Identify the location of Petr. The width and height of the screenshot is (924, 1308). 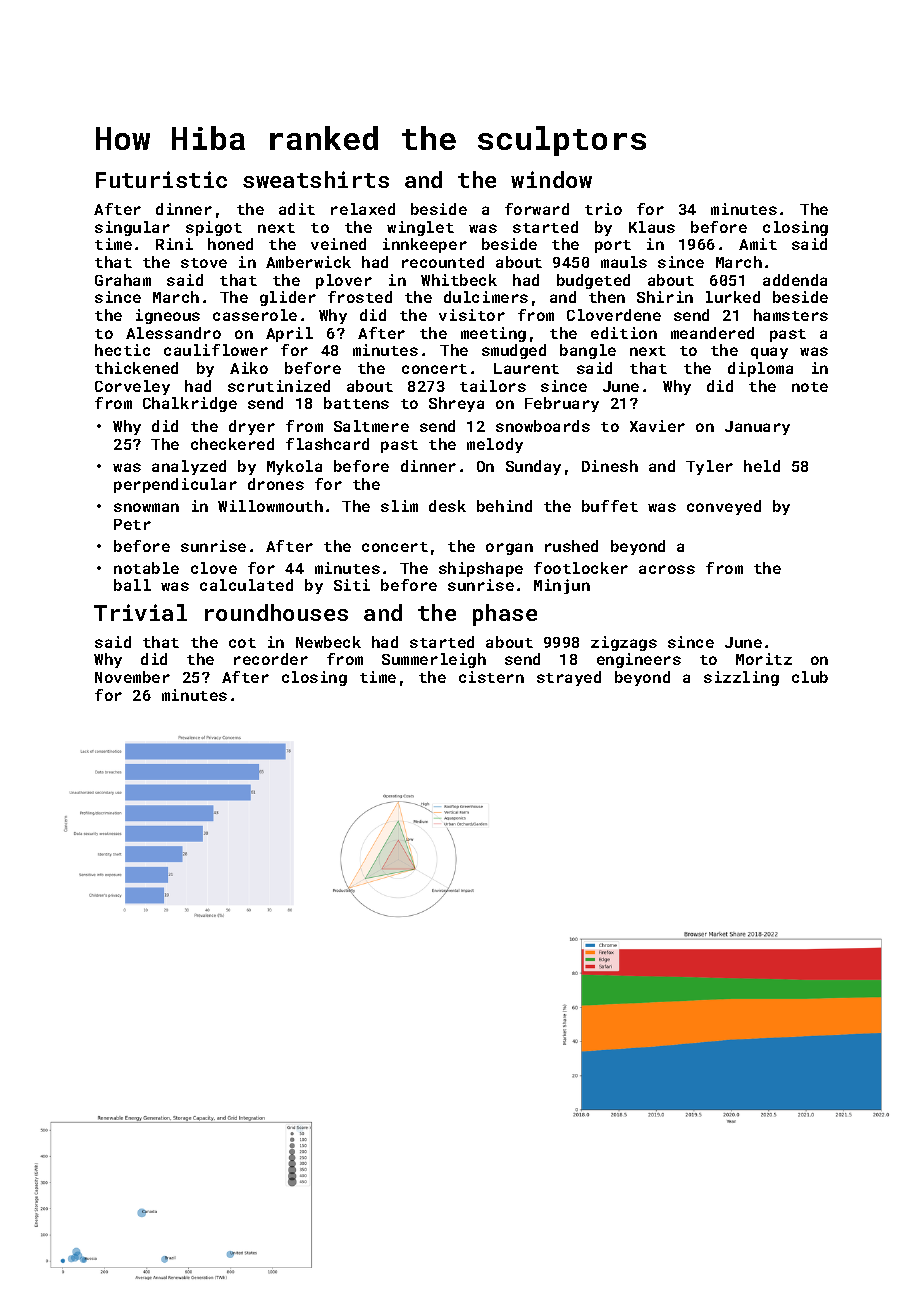
(132, 524).
